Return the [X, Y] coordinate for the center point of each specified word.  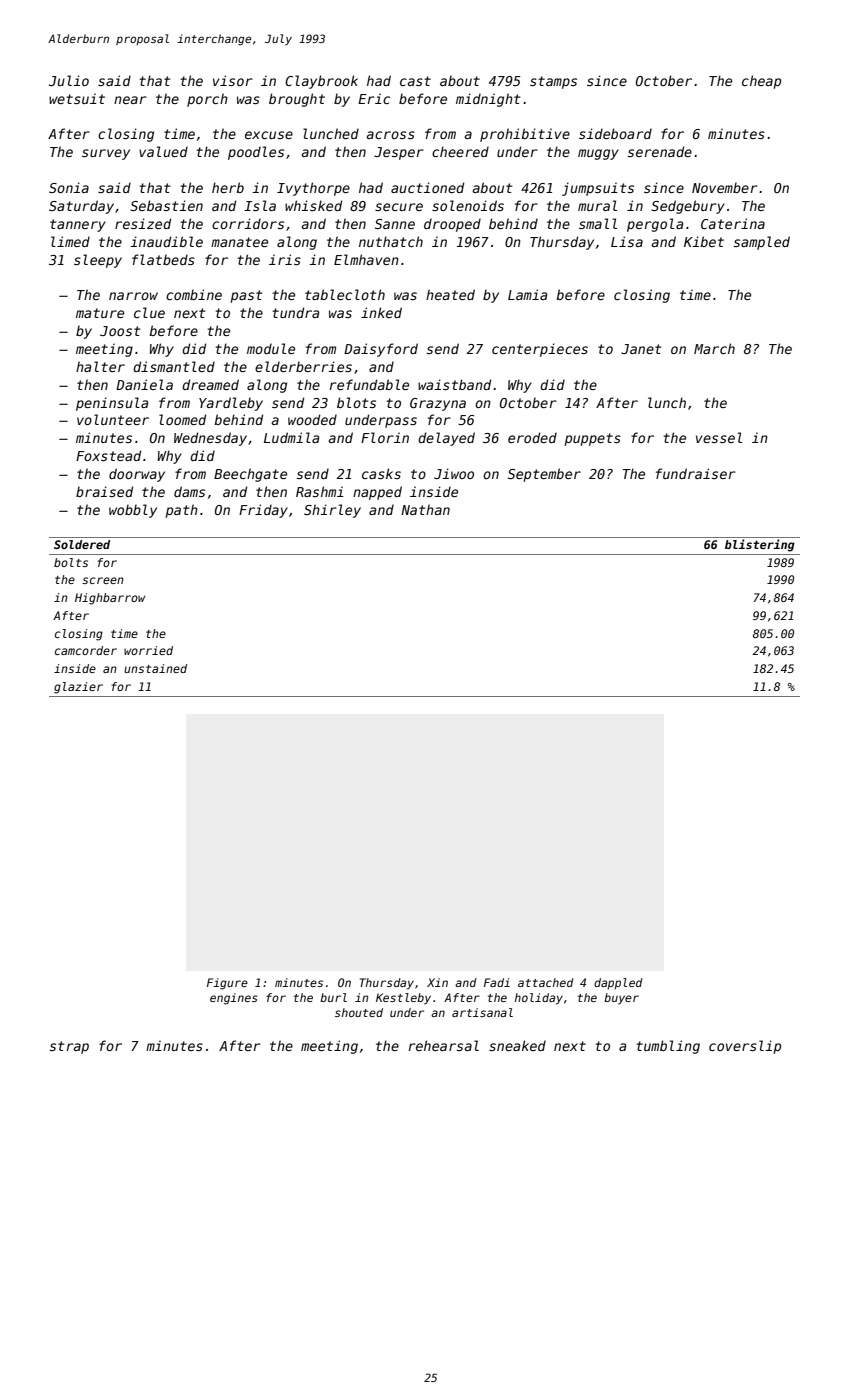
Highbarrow [110, 599]
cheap [761, 82]
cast [415, 81]
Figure [227, 984]
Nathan [425, 509]
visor [233, 80]
